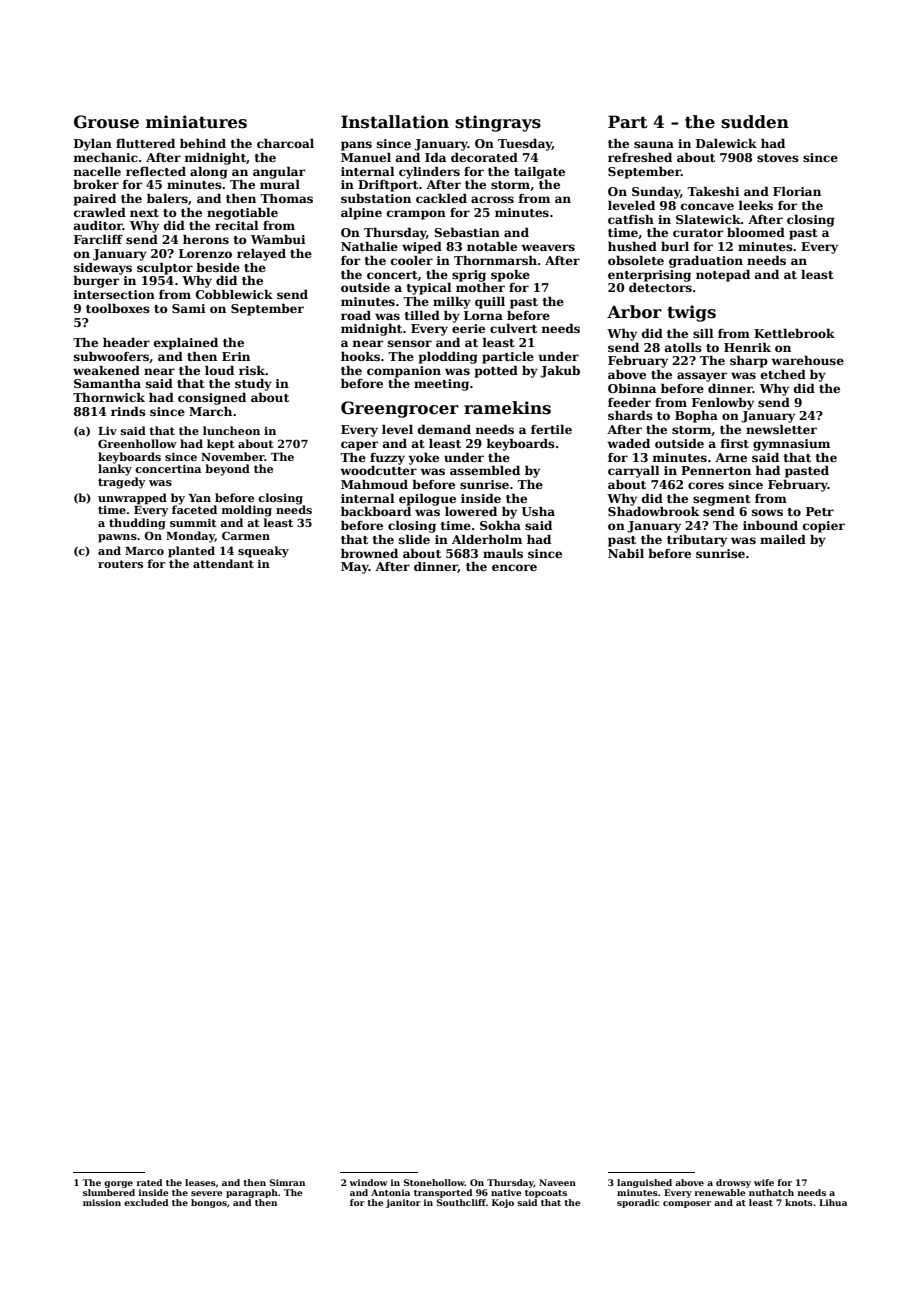 Image resolution: width=924 pixels, height=1308 pixels. Describe the element at coordinates (369, 246) in the image. I see `Nathalie` at that location.
